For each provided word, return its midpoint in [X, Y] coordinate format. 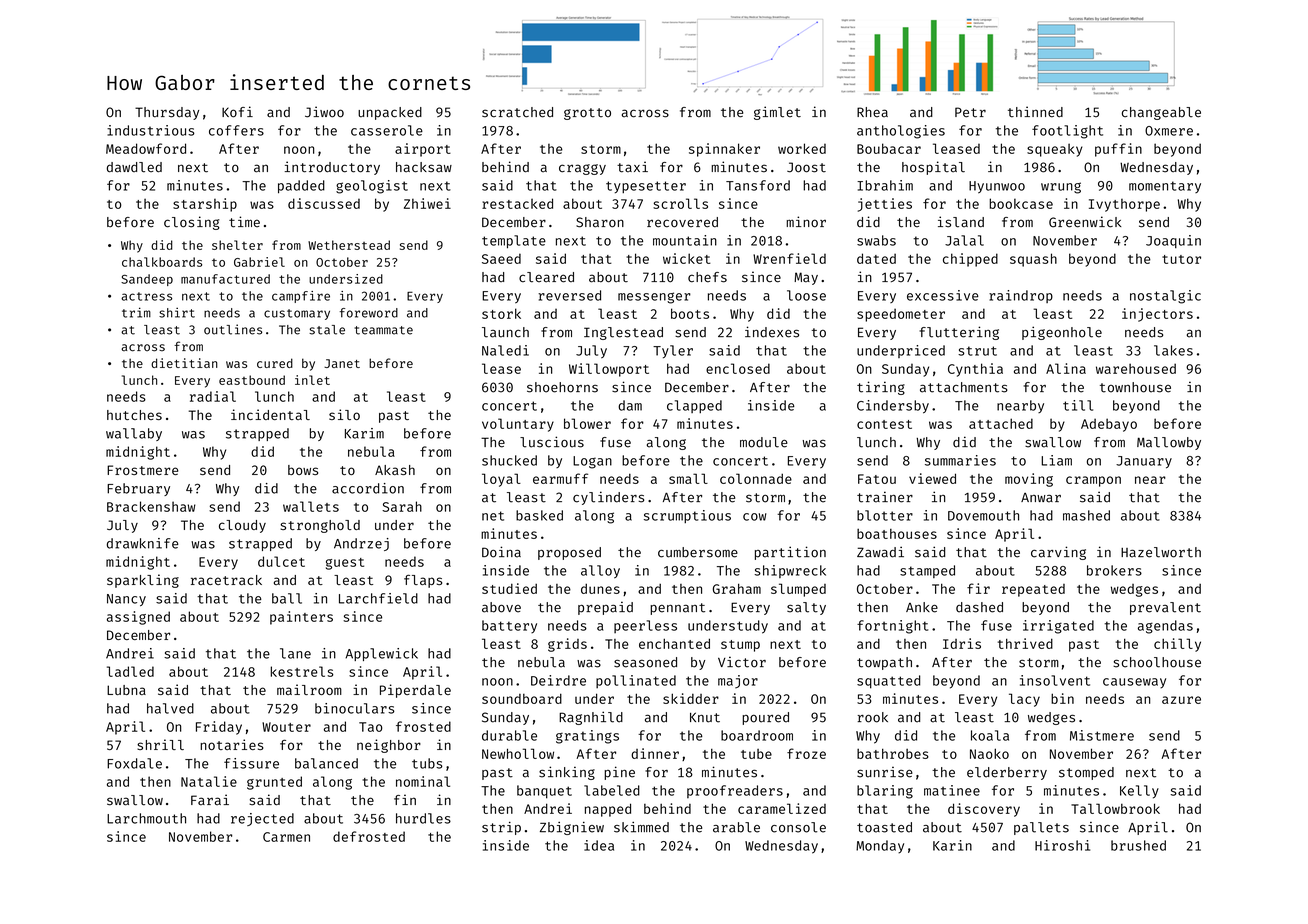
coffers [236, 130]
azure [1181, 700]
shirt [177, 312]
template [514, 241]
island [961, 222]
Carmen [286, 837]
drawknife [142, 543]
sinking [567, 773]
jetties [885, 205]
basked [539, 515]
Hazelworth [1161, 552]
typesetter [646, 187]
